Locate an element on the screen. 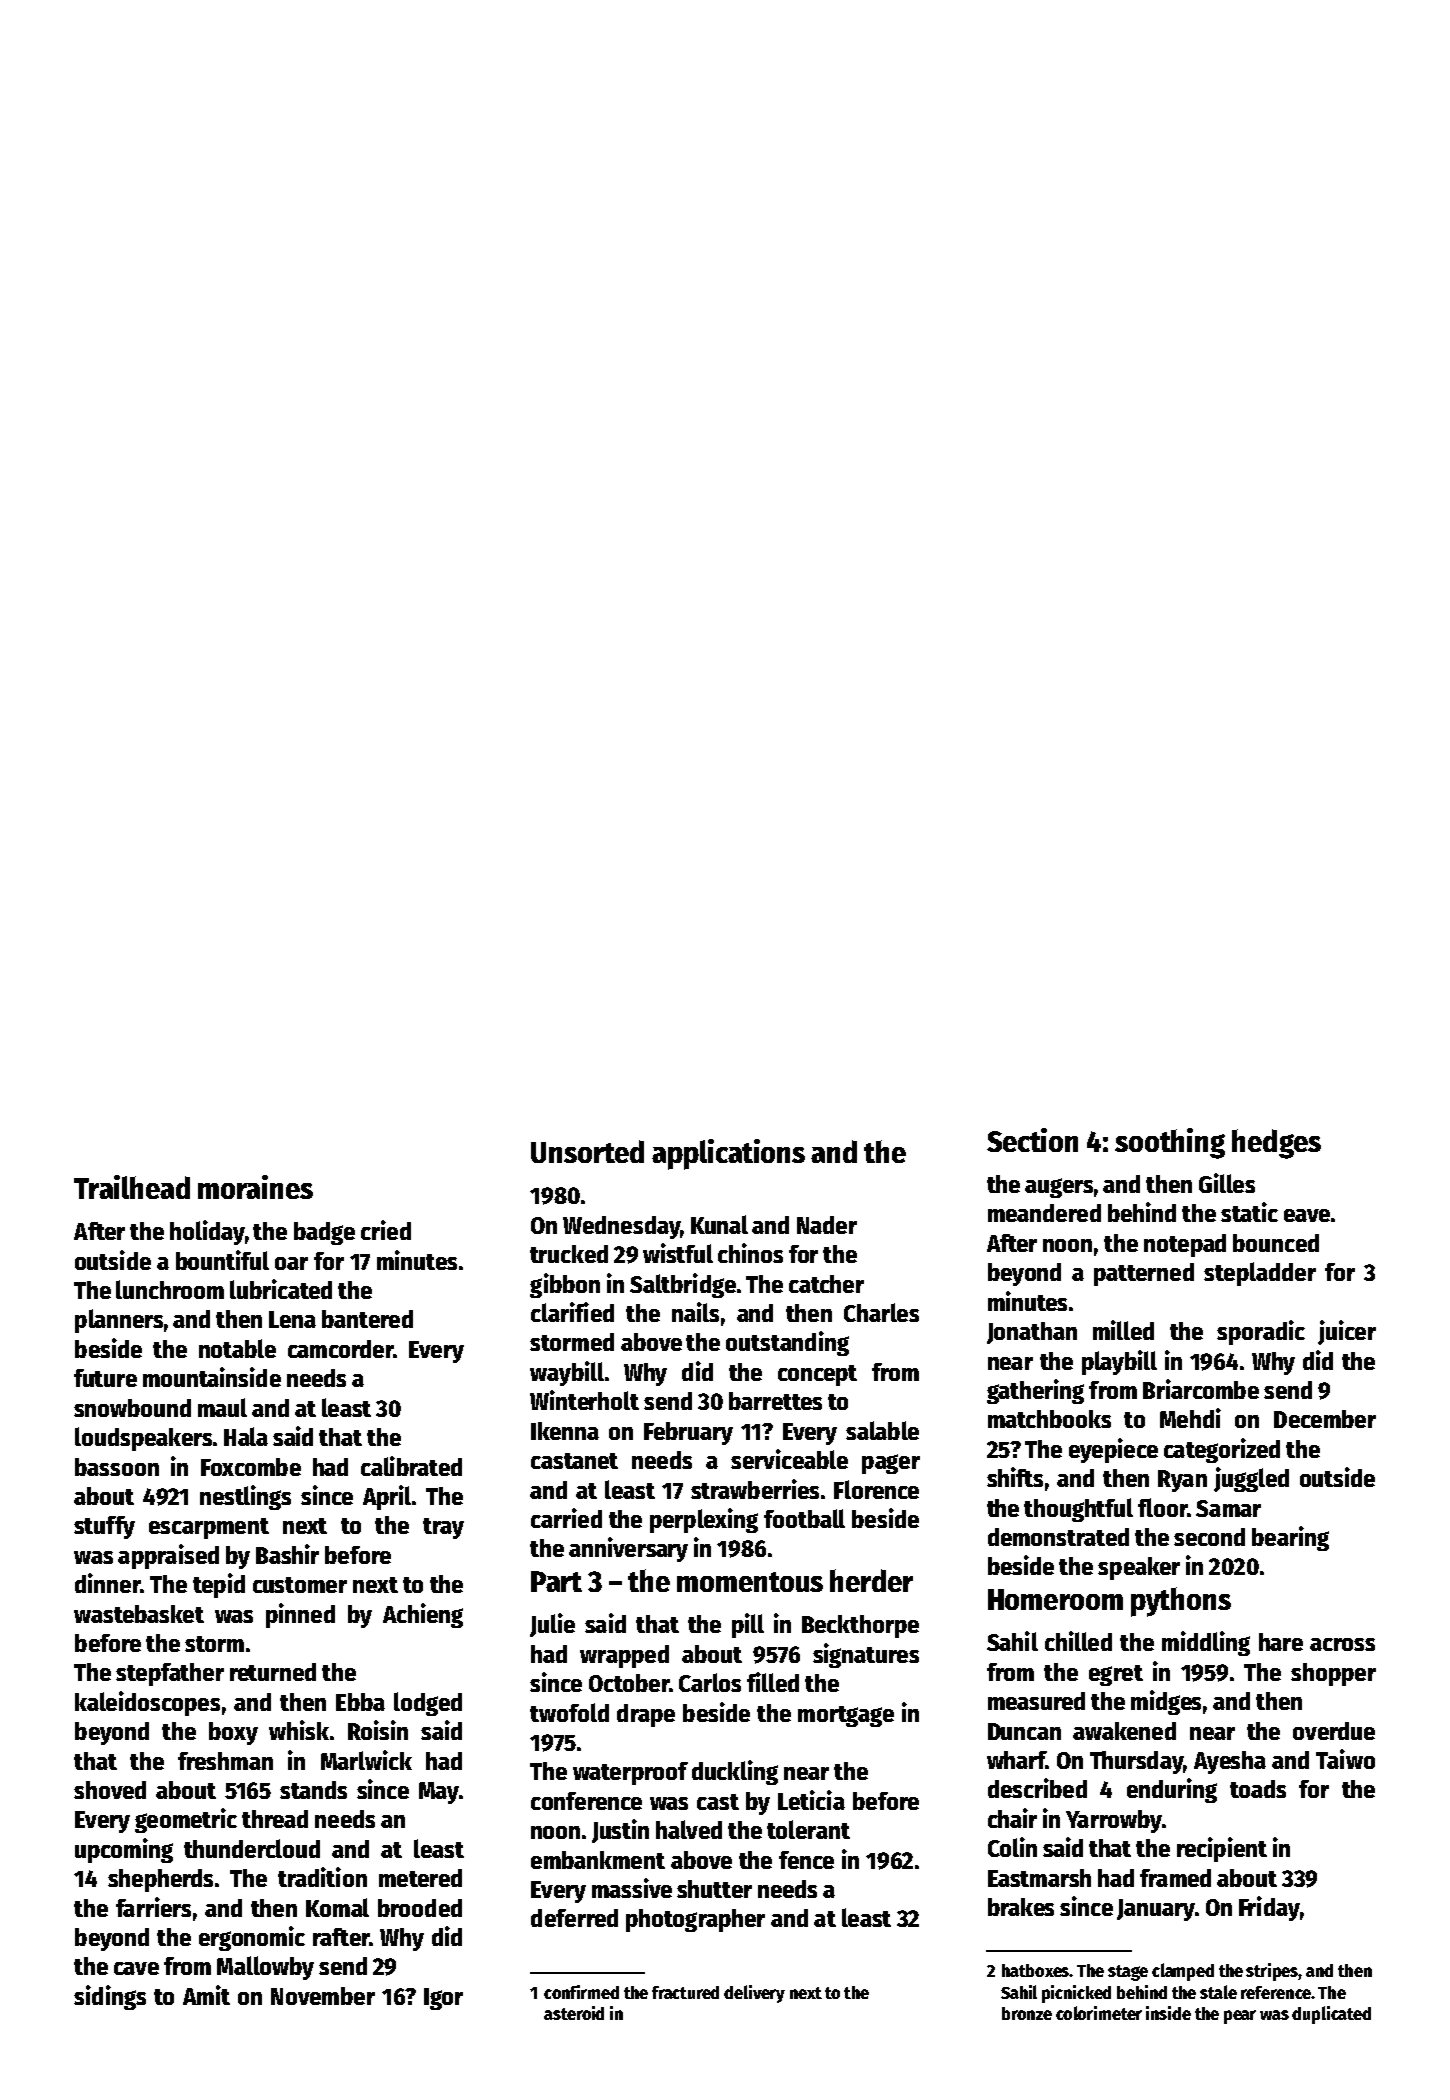  bronze is located at coordinates (1027, 2013).
